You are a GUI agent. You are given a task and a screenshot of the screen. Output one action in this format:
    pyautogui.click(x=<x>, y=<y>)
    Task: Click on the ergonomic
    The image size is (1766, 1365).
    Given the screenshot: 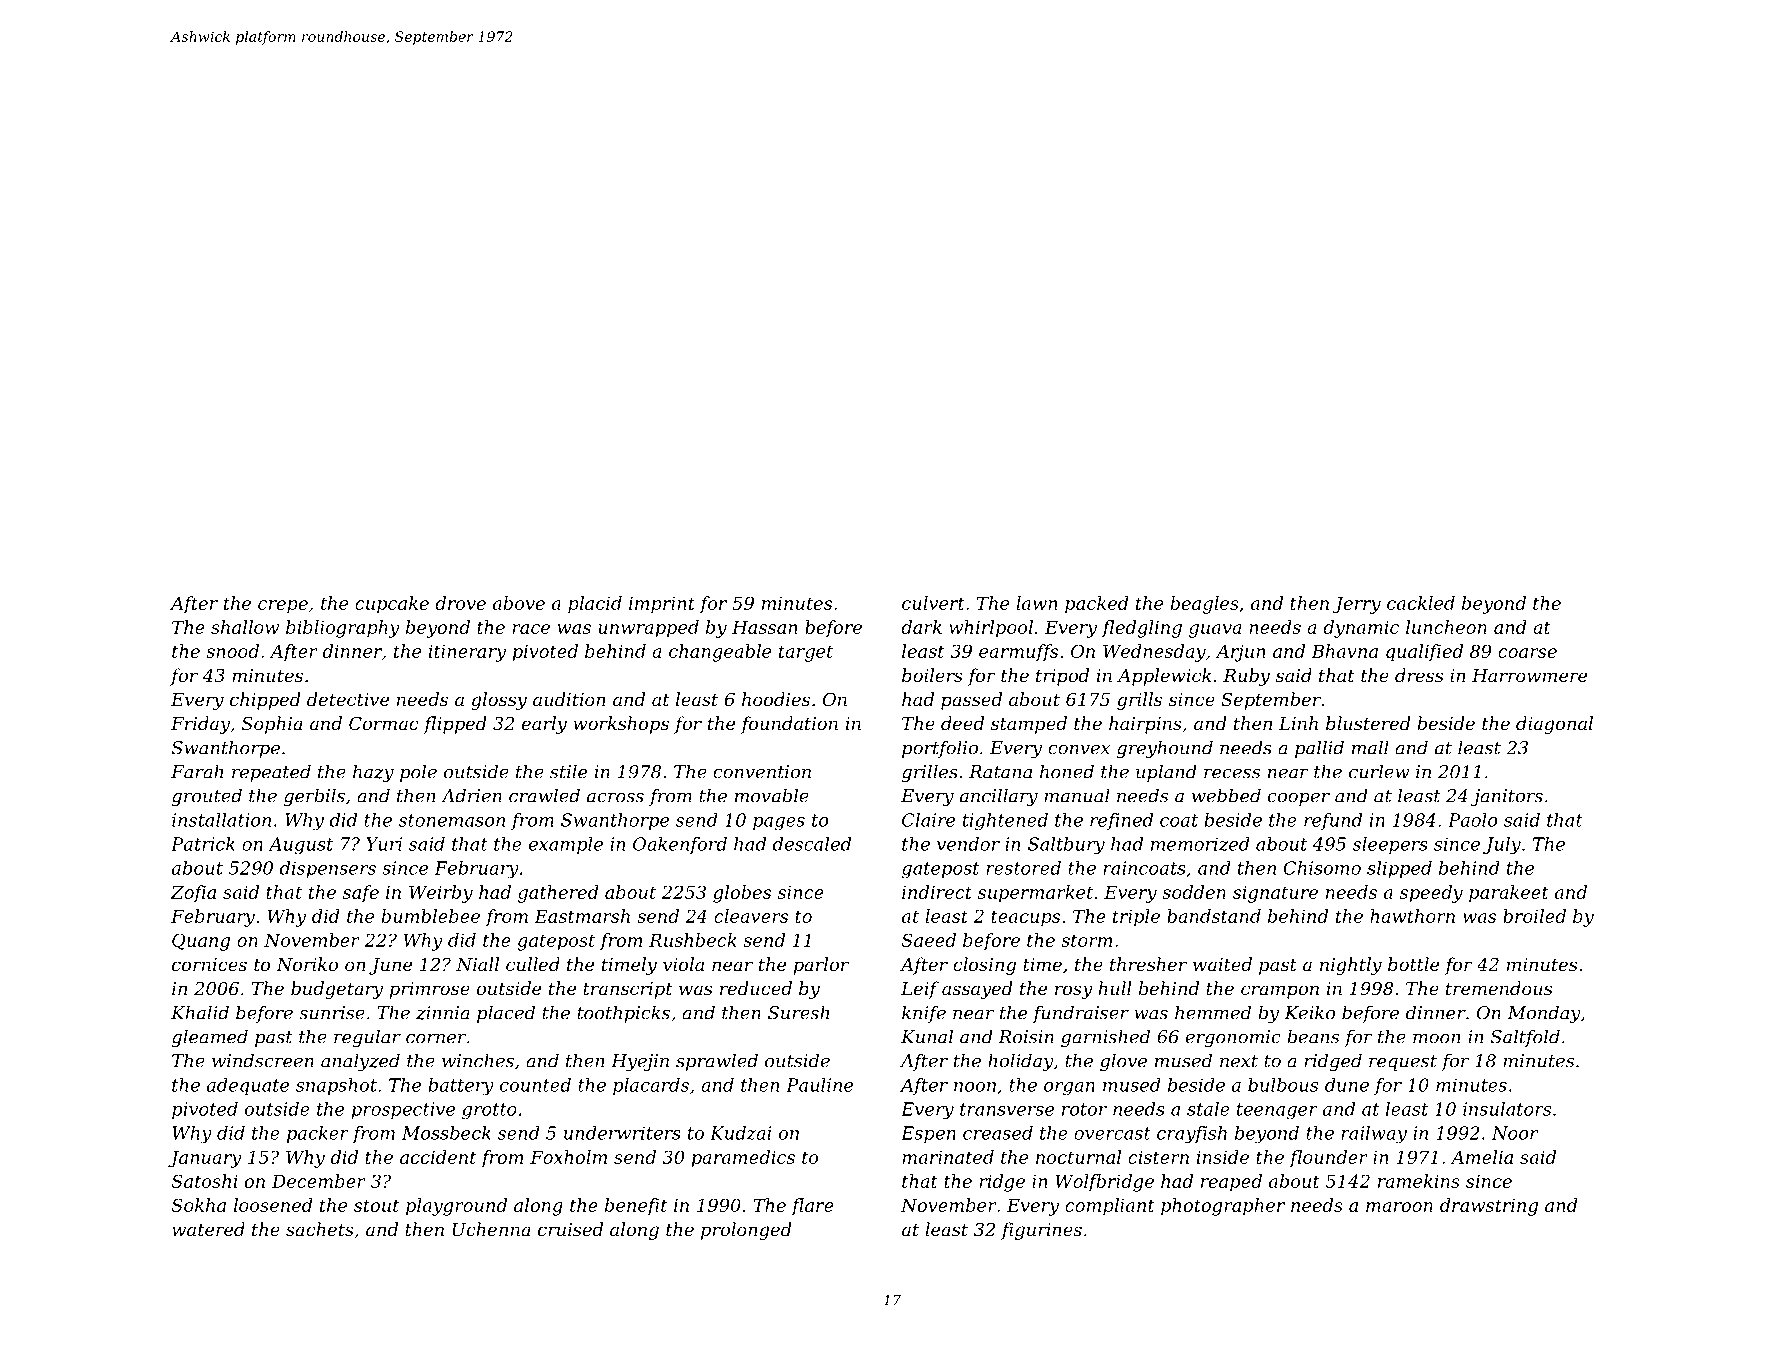 What is the action you would take?
    pyautogui.click(x=1233, y=1038)
